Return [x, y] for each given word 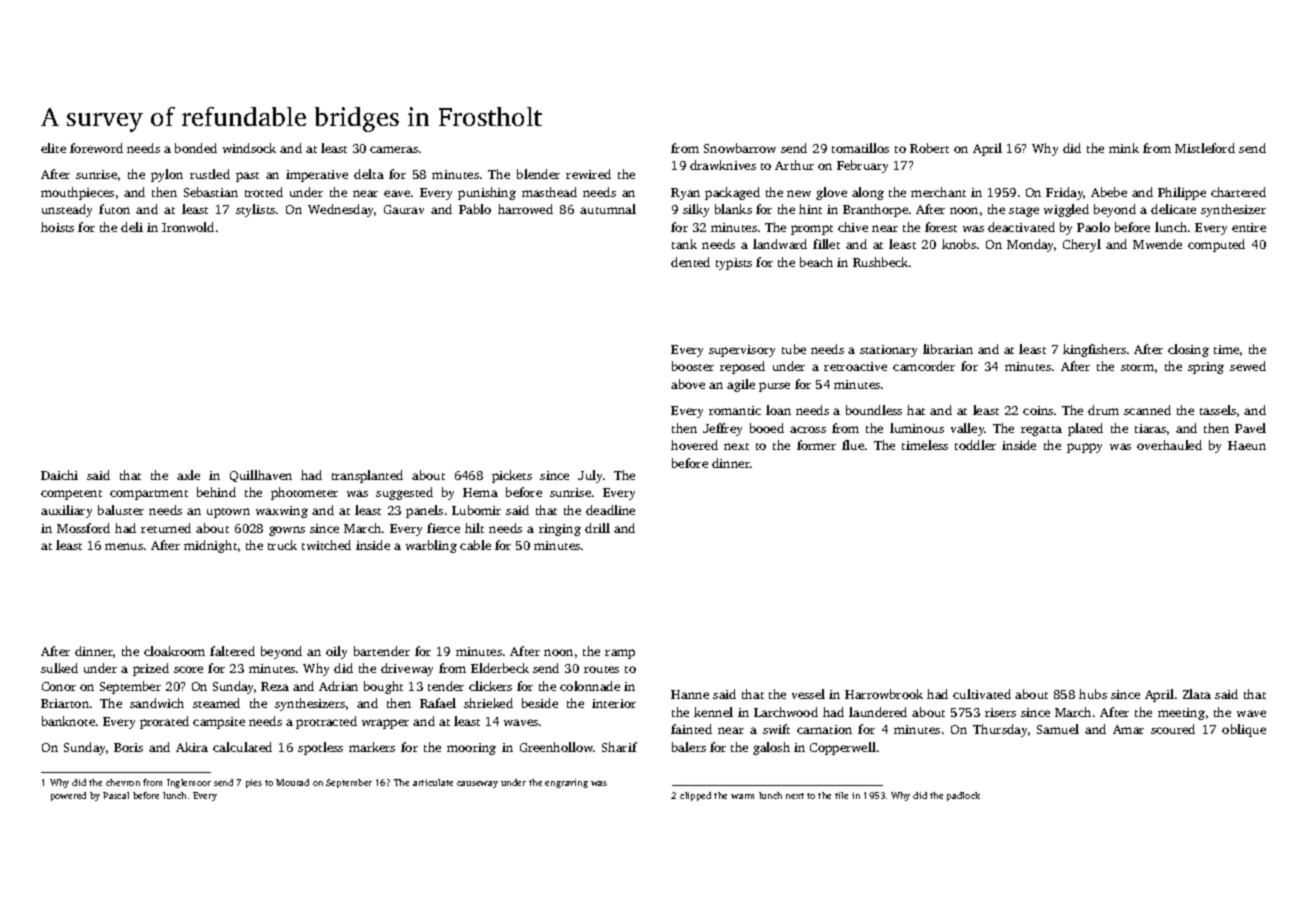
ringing [560, 530]
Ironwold [188, 227]
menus [124, 546]
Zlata [1197, 694]
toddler [975, 445]
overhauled [1169, 445]
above [688, 384]
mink [1124, 148]
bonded [196, 148]
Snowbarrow [740, 148]
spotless [320, 748]
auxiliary [66, 511]
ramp [620, 654]
